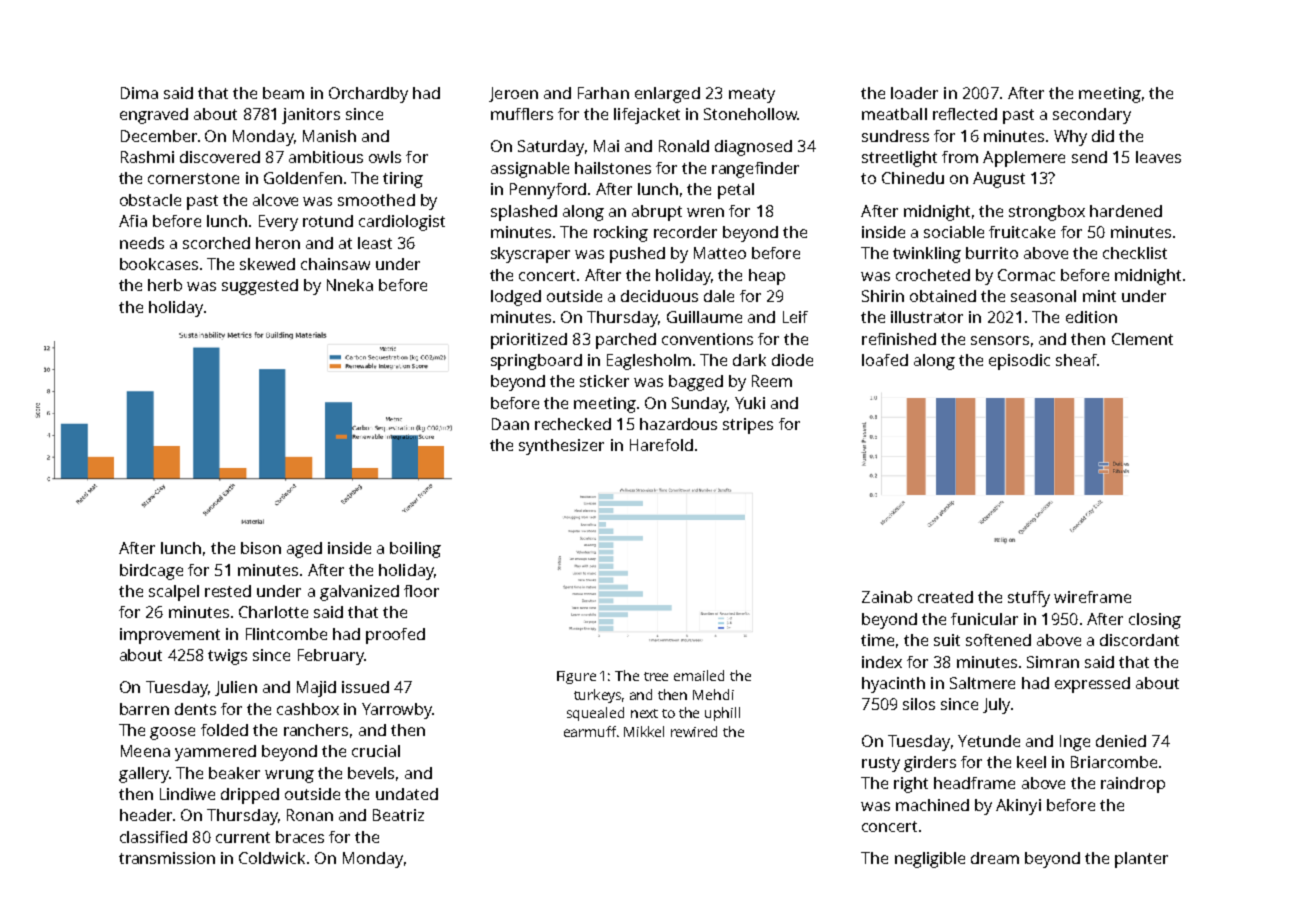  What do you see at coordinates (667, 95) in the image?
I see `enlarged` at bounding box center [667, 95].
